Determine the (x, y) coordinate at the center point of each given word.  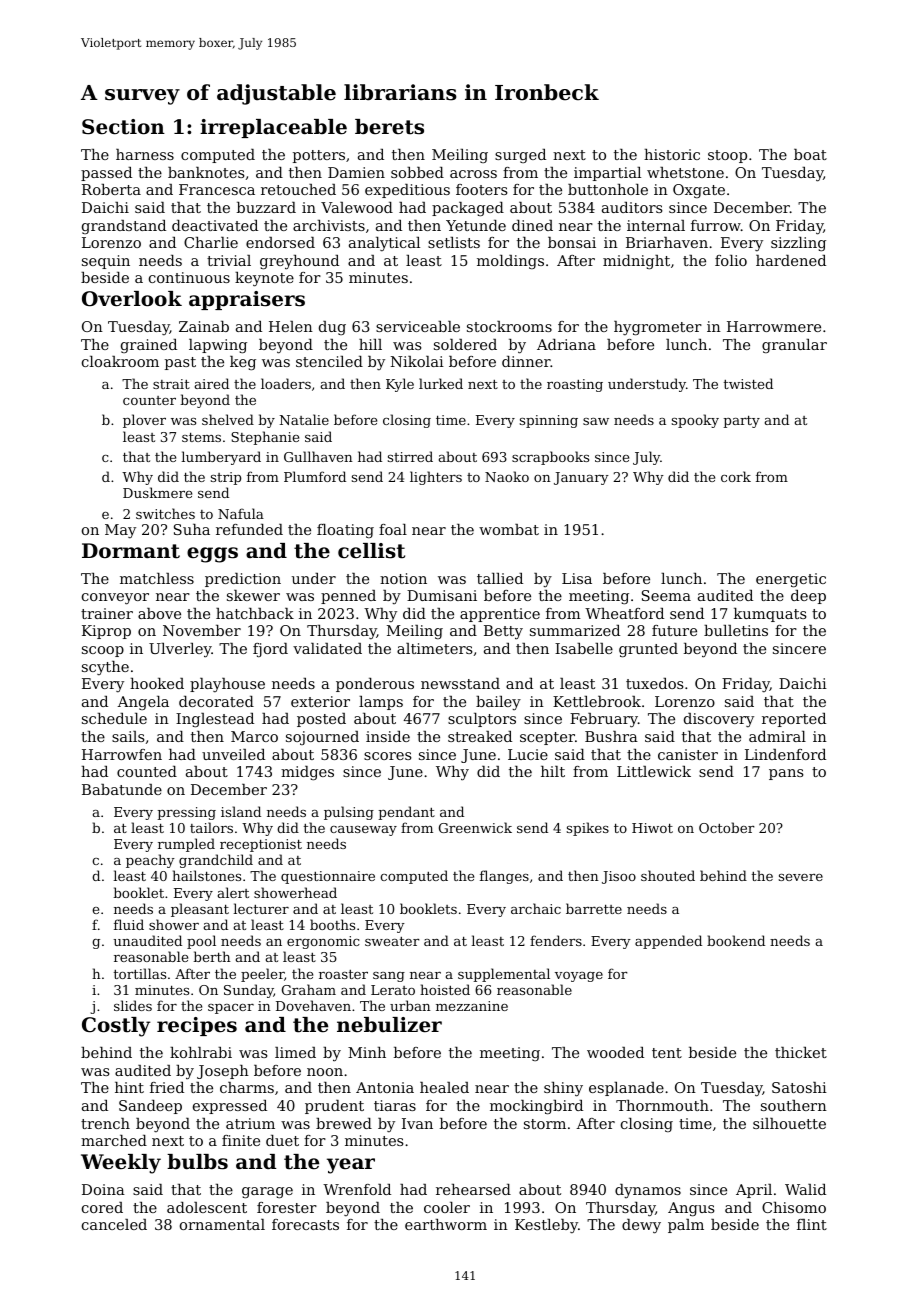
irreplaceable (273, 128)
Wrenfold (357, 1189)
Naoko (507, 476)
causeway (363, 831)
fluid (129, 924)
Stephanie (265, 438)
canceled (114, 1224)
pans (786, 774)
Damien (356, 172)
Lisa (577, 578)
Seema (666, 595)
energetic (791, 580)
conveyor (115, 599)
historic (672, 154)
